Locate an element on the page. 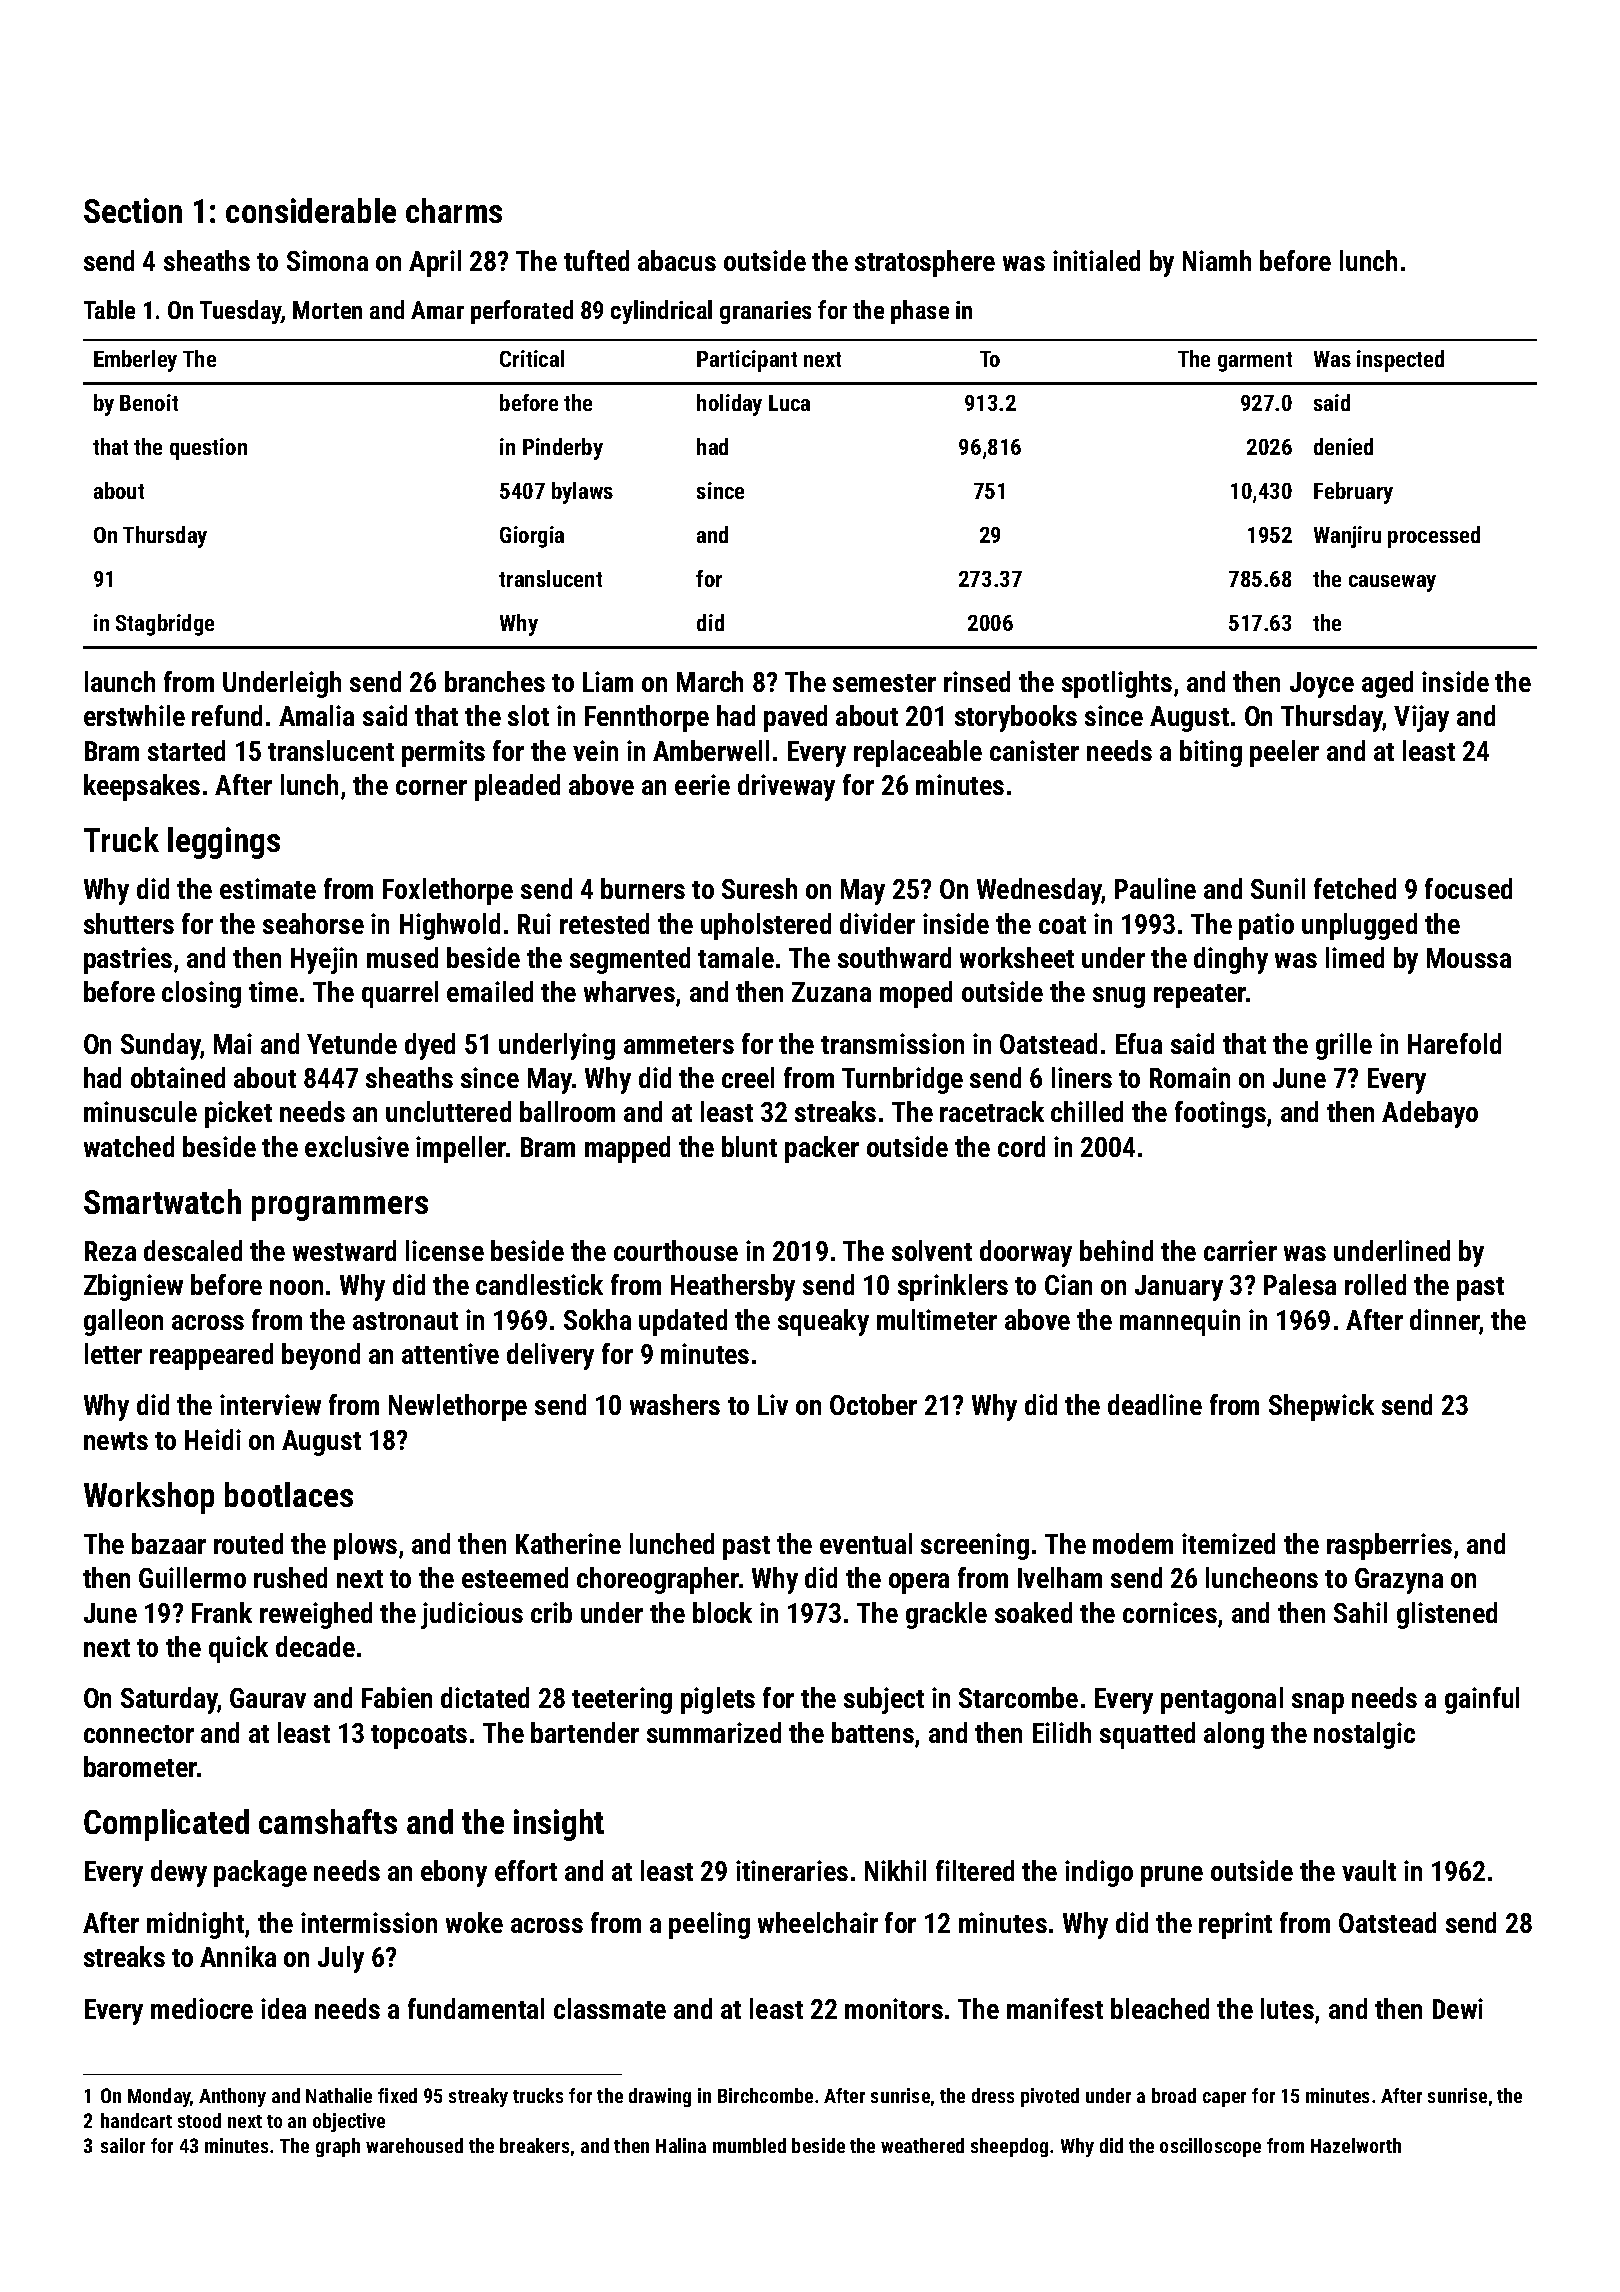 The width and height of the page is (1620, 2292). stratosphere is located at coordinates (925, 263).
